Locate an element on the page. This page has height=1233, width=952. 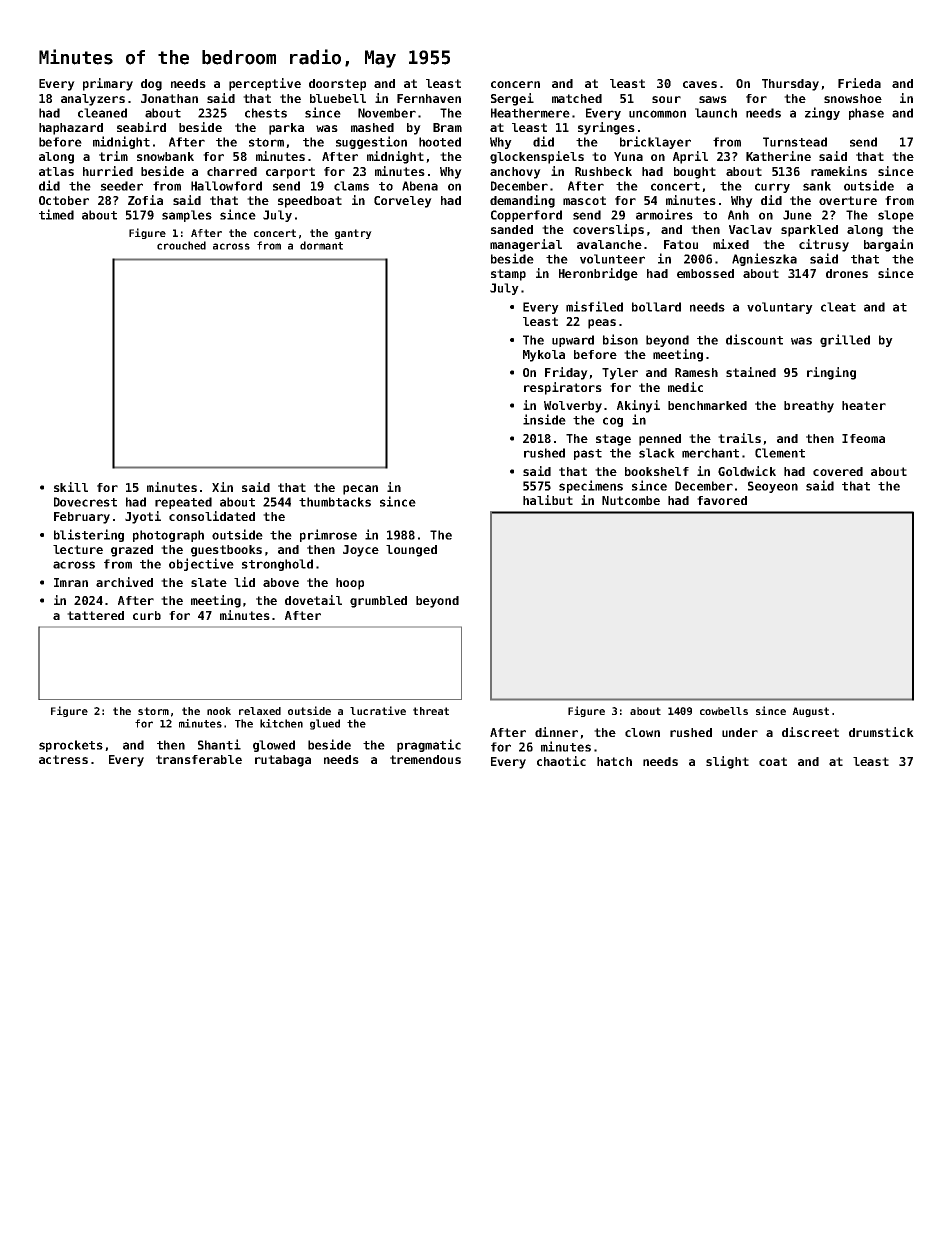
covered is located at coordinates (838, 471).
